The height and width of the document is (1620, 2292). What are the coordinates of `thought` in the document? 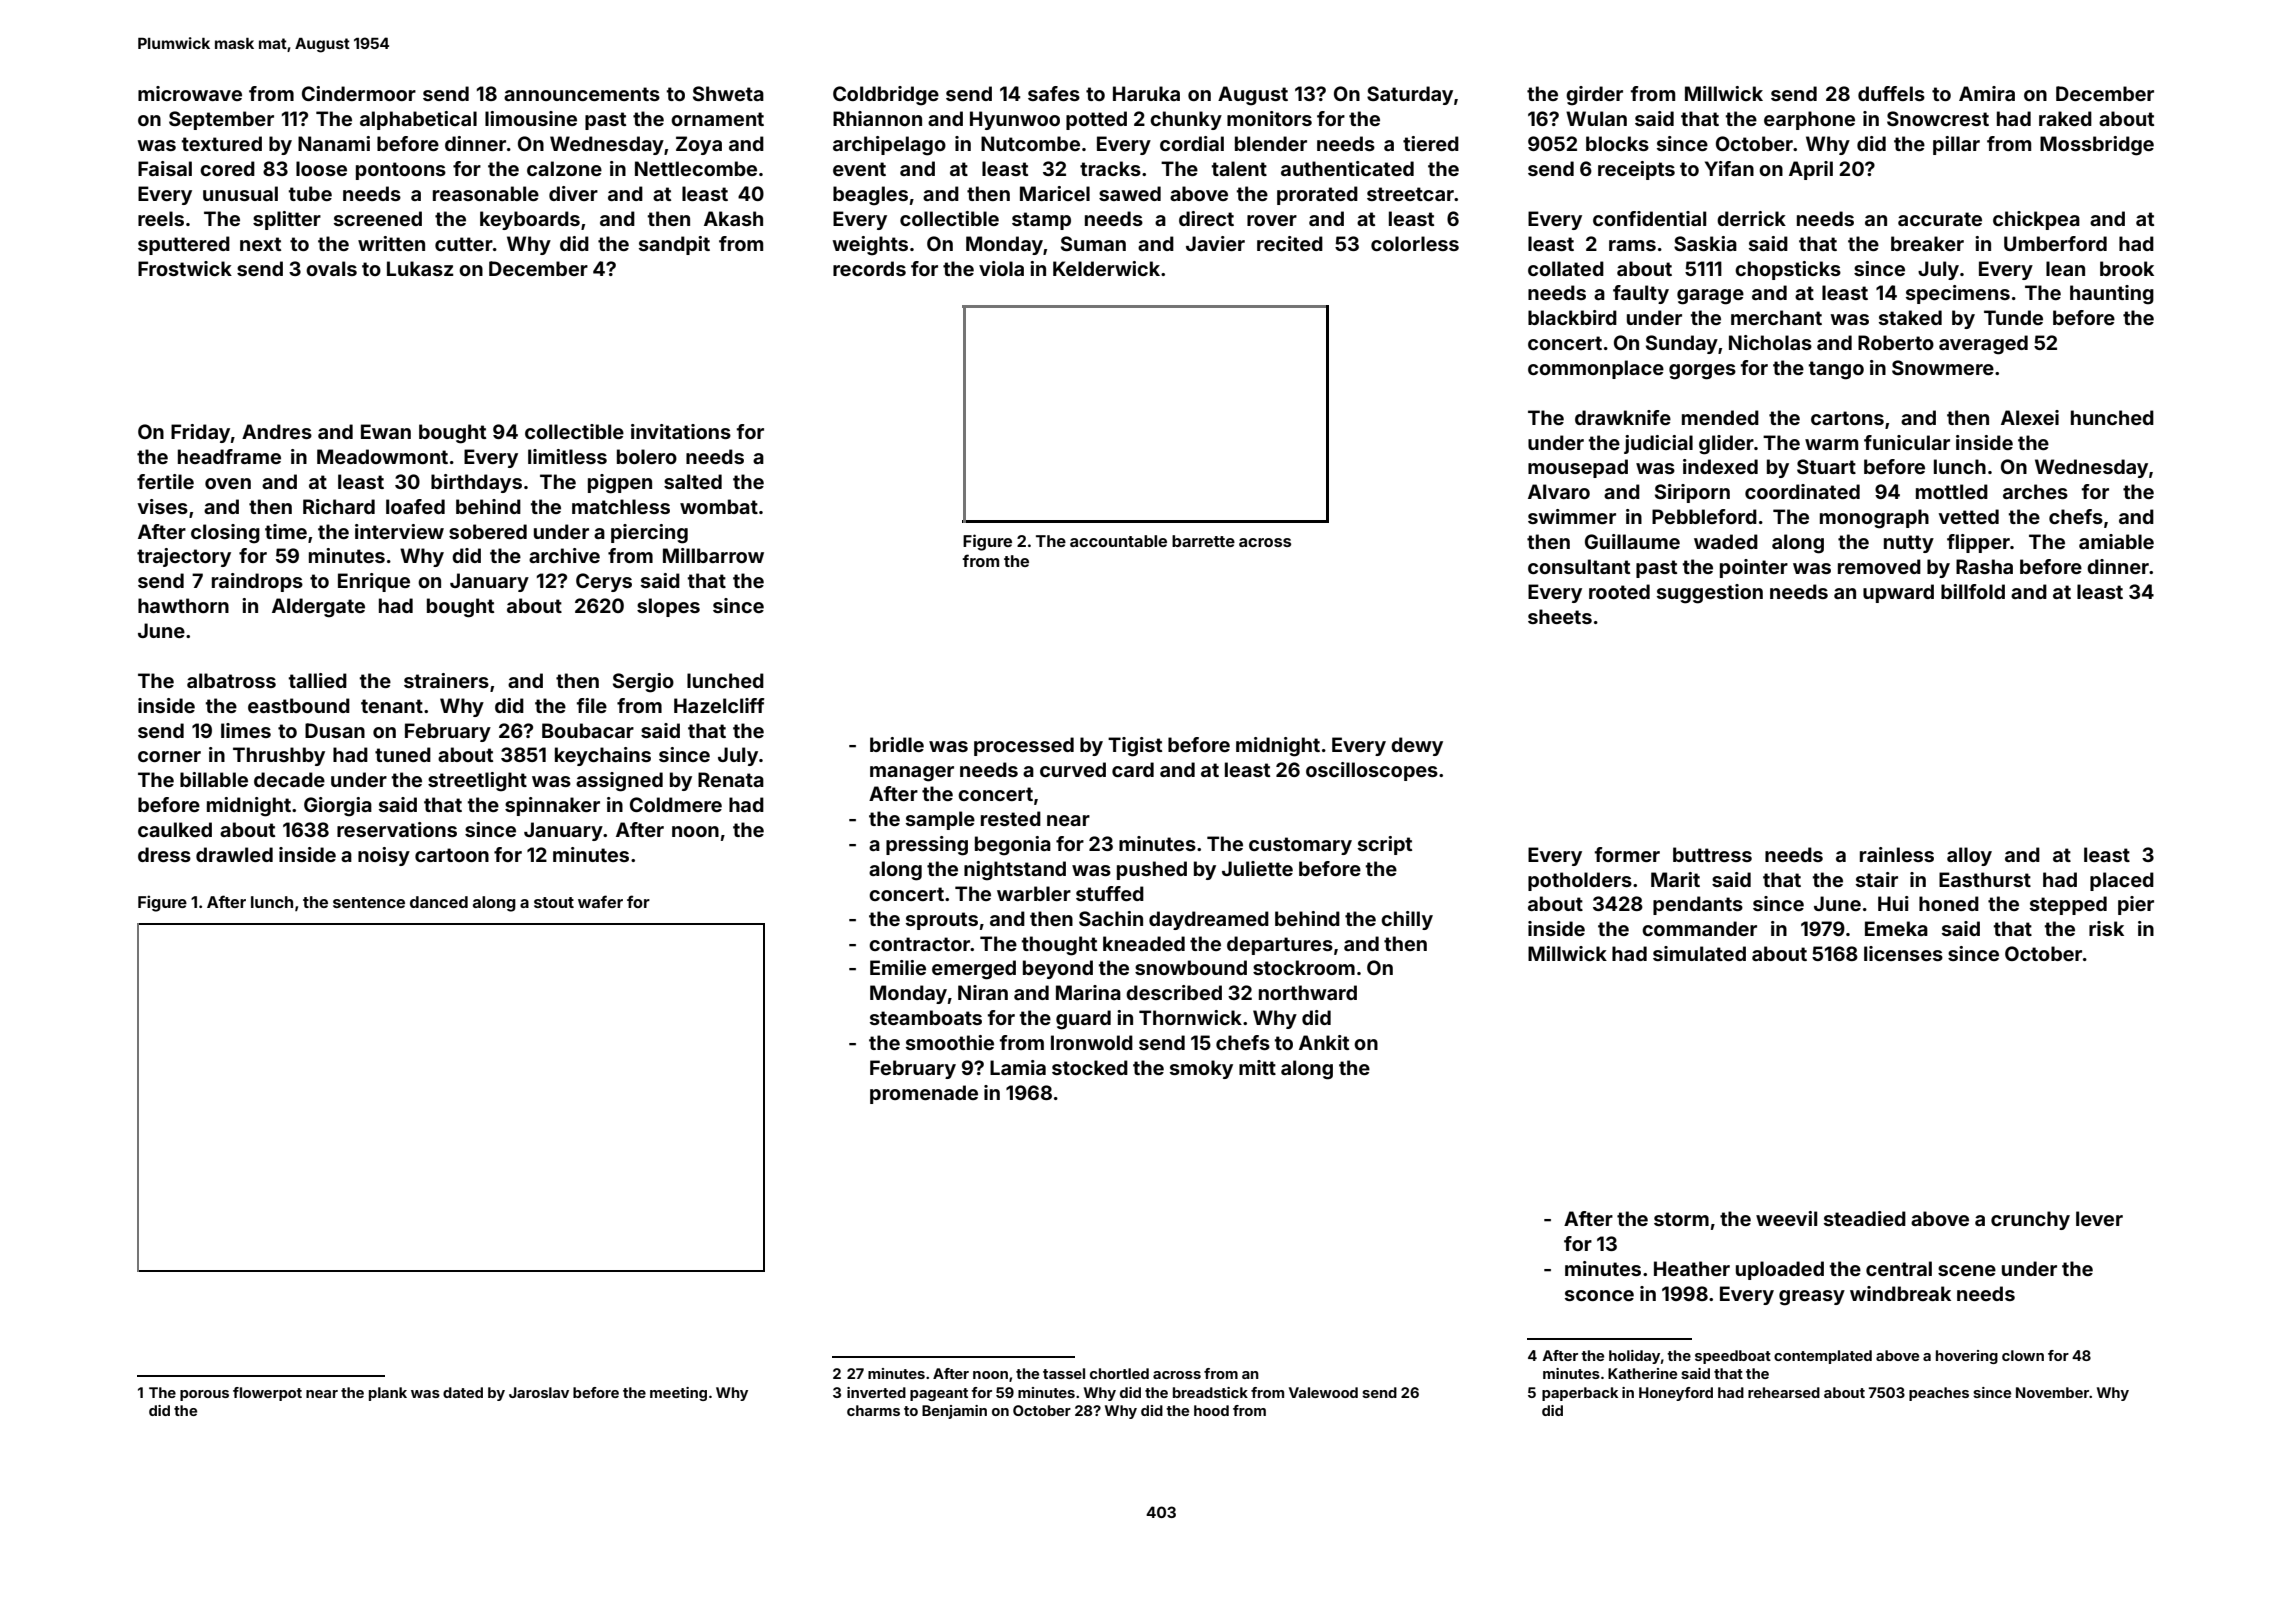 It's located at (1059, 946).
